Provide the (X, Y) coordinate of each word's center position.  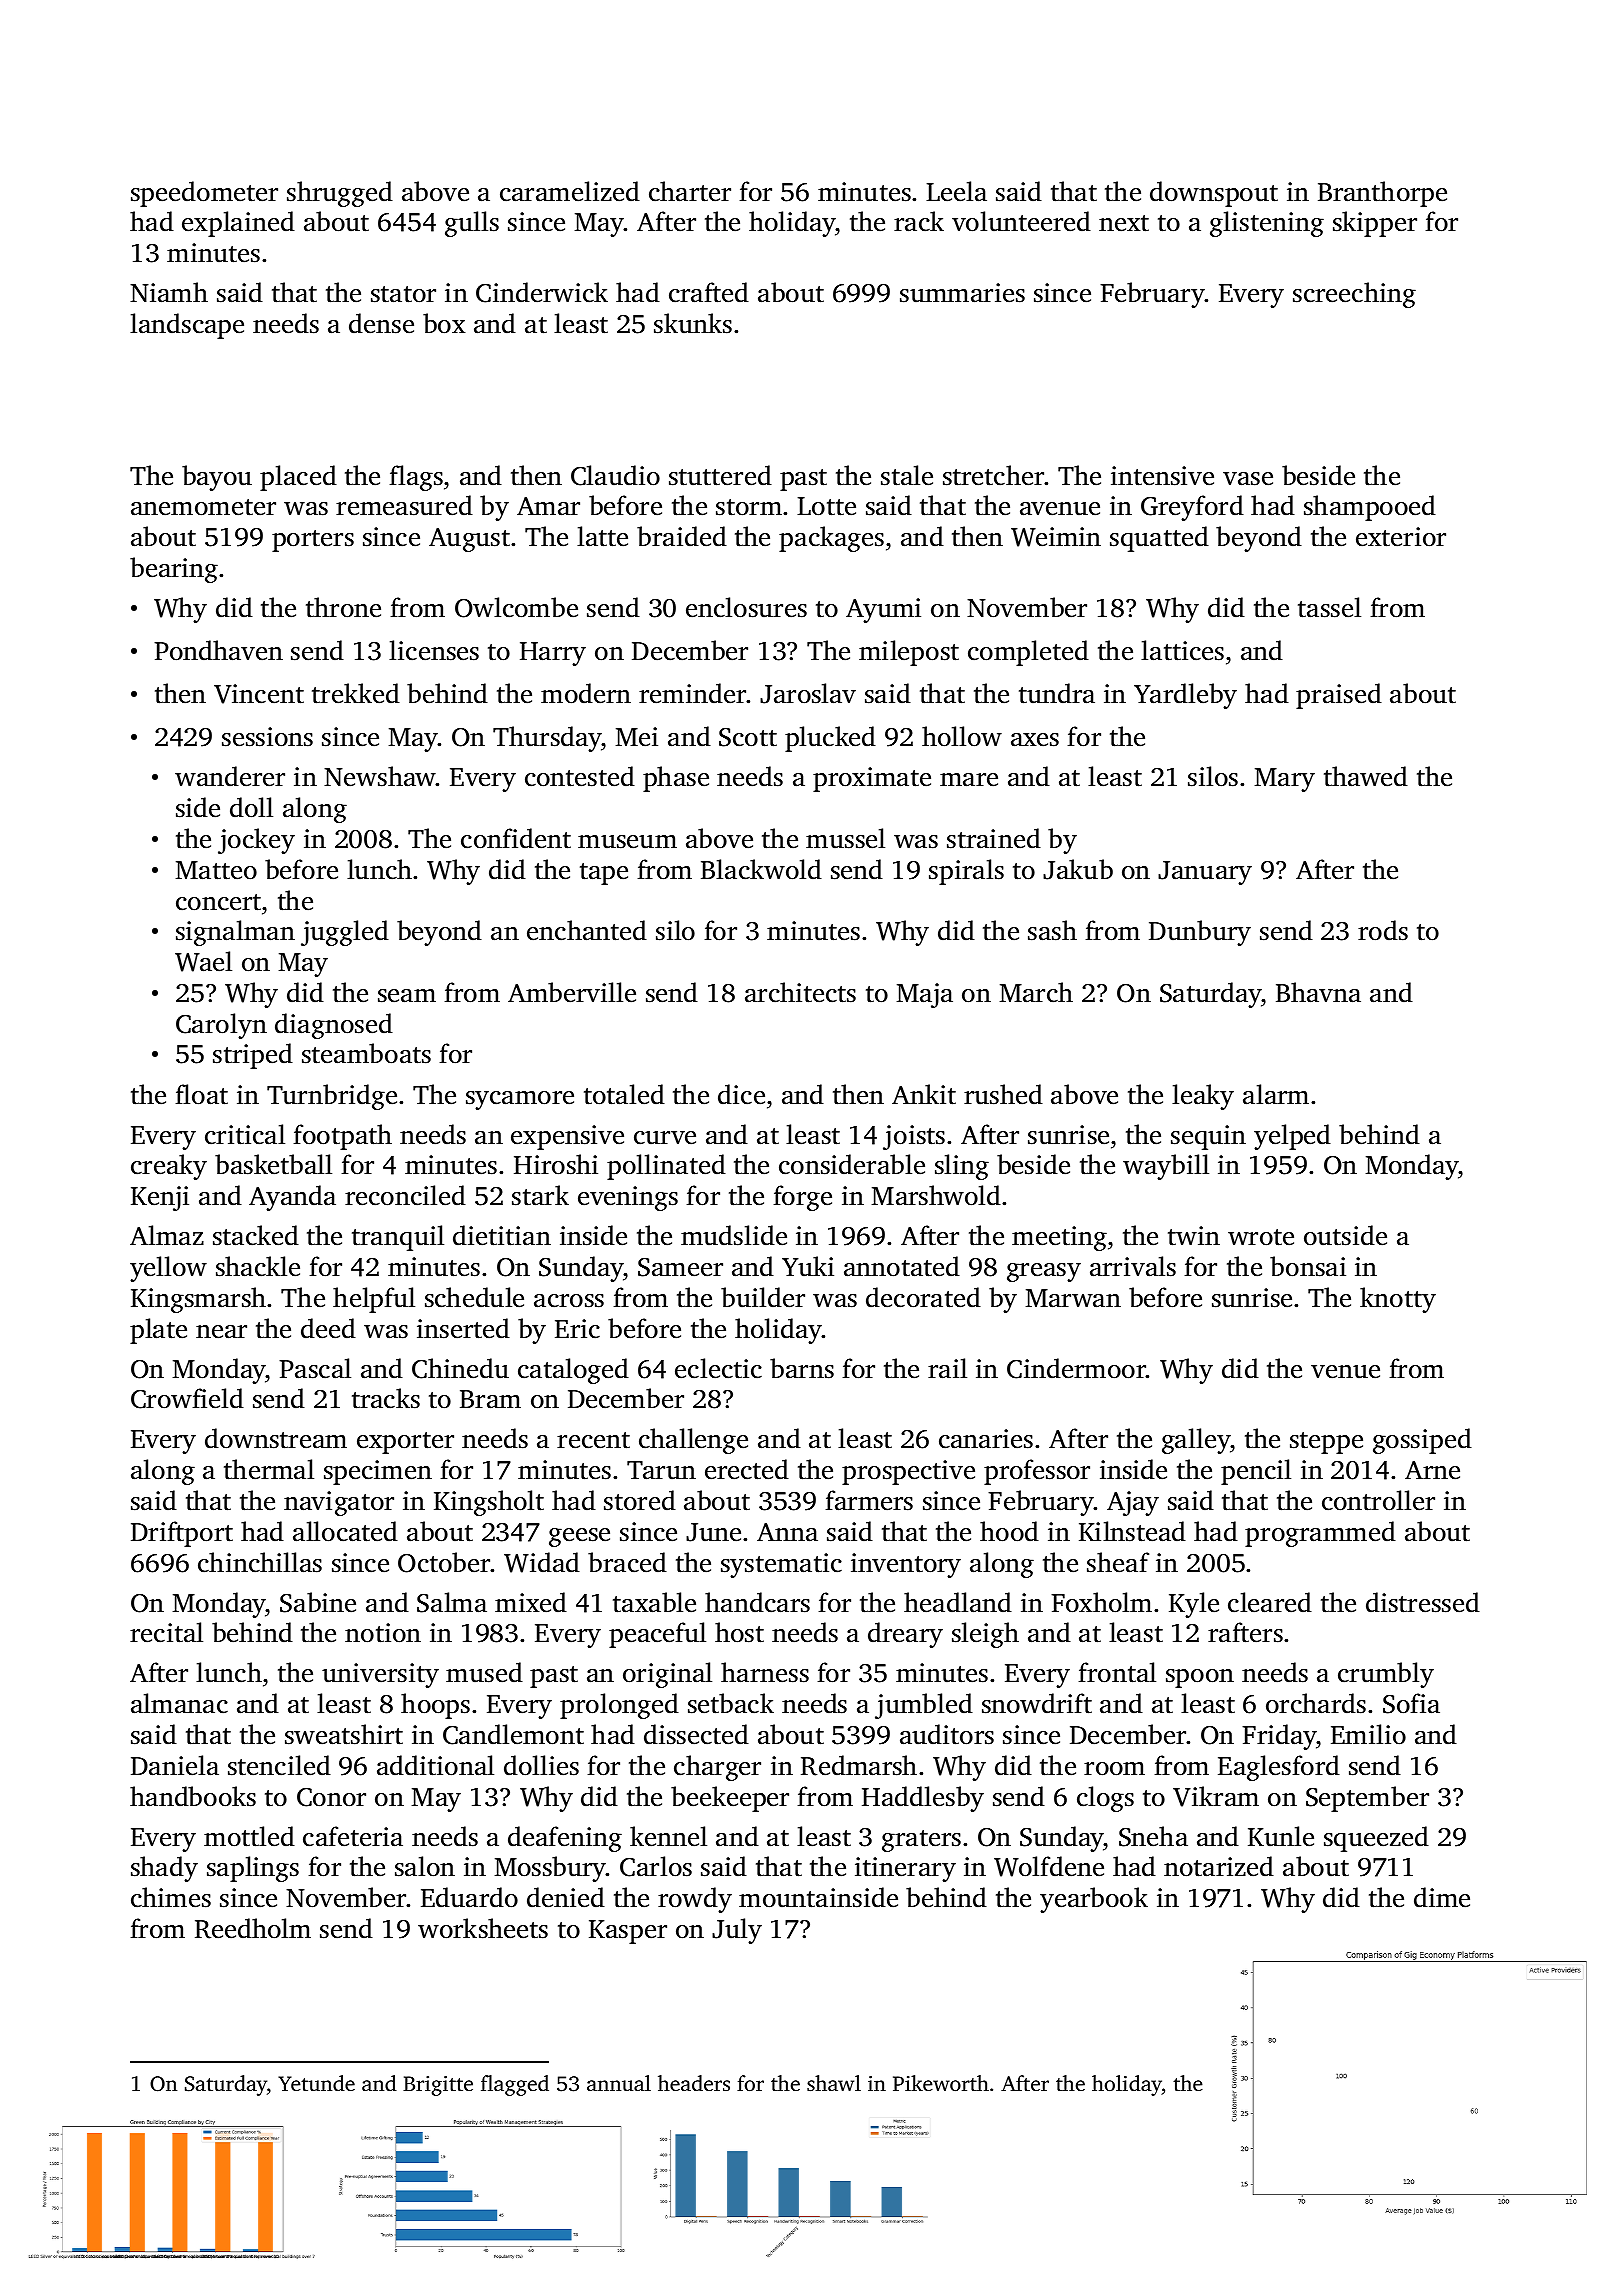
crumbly (1386, 1675)
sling (962, 1167)
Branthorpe (1382, 194)
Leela (956, 191)
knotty (1398, 1300)
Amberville (572, 992)
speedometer (204, 194)
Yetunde (316, 2083)
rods (1383, 930)
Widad (542, 1562)
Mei (637, 737)
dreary (905, 1635)
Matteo (216, 870)
